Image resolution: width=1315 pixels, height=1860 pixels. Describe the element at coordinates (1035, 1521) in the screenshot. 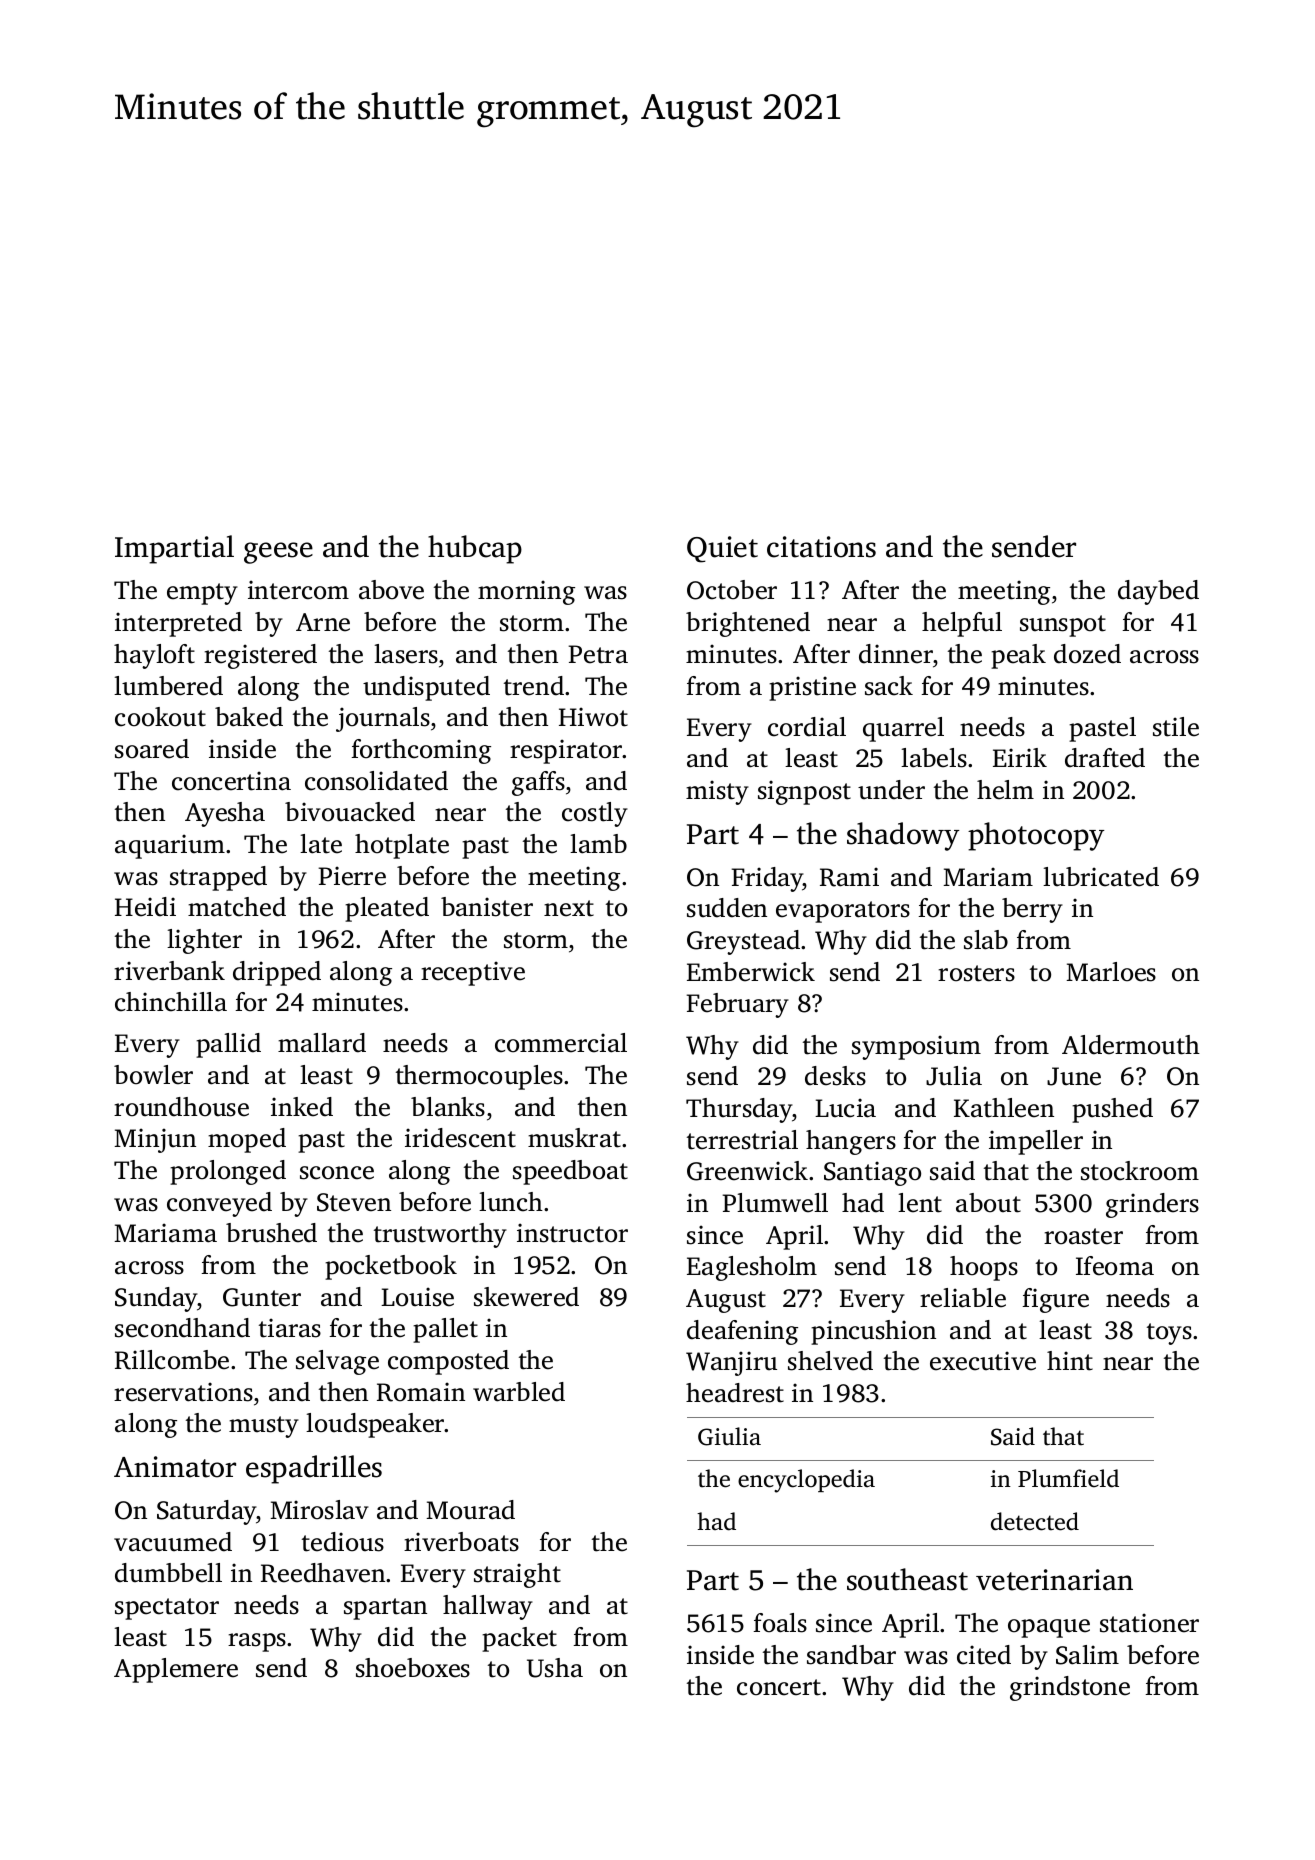

I see `detected` at that location.
